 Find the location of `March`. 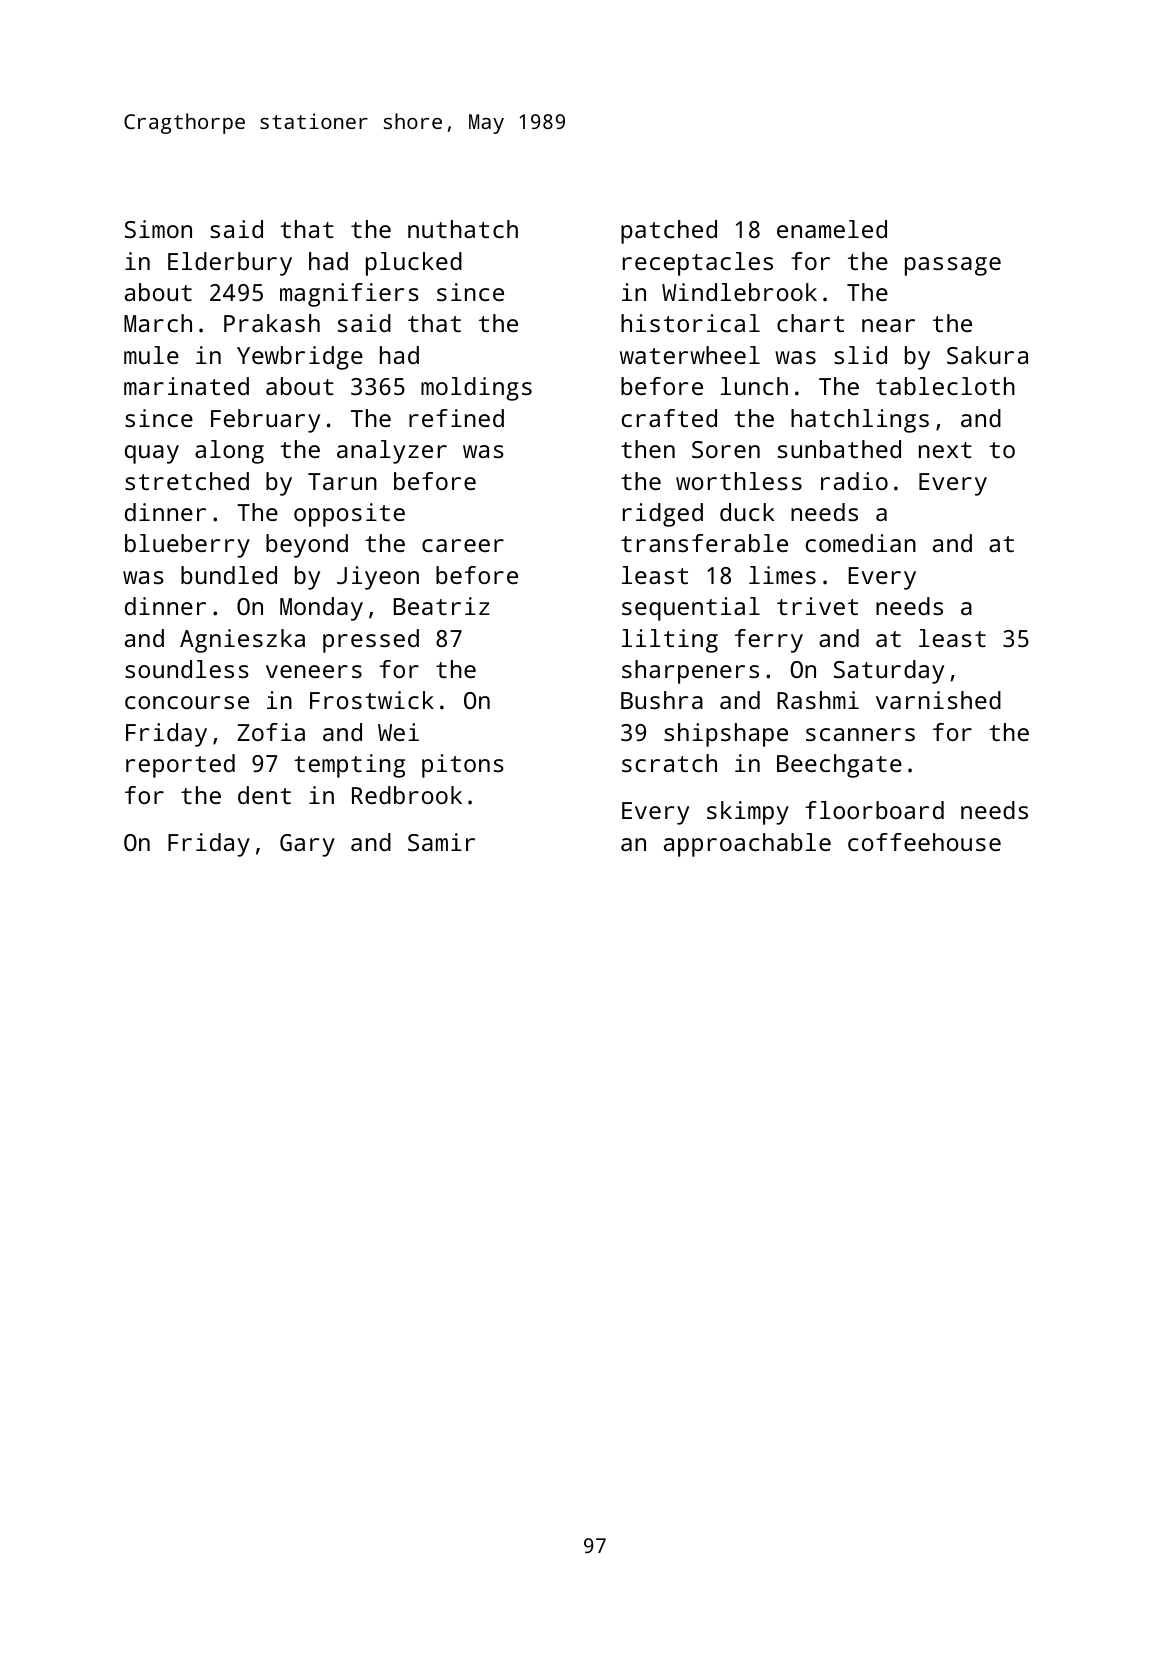

March is located at coordinates (158, 323).
